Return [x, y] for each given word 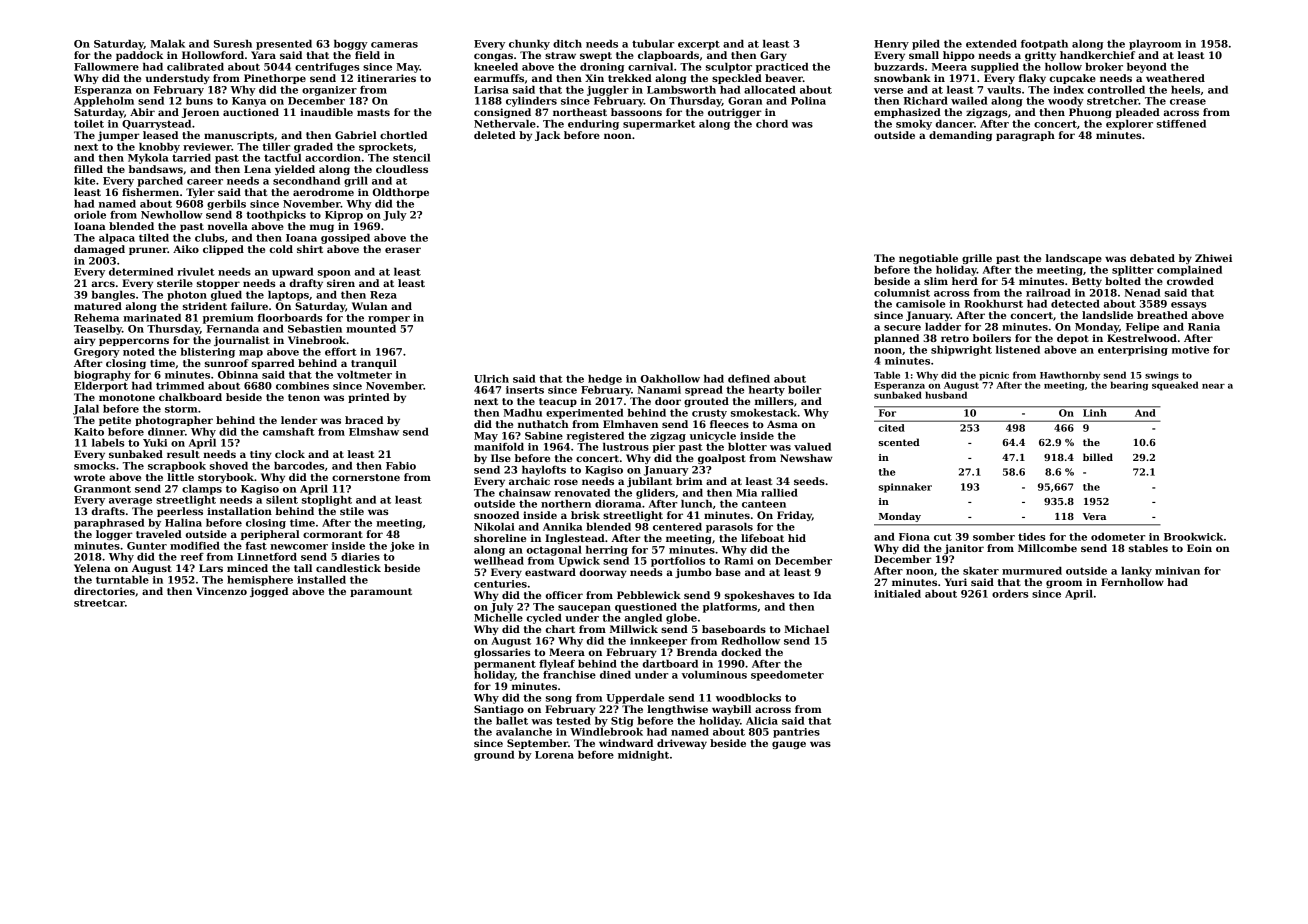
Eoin [1199, 548]
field [367, 55]
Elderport [101, 387]
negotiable [928, 259]
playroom [1155, 45]
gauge [789, 745]
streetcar [99, 603]
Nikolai [494, 527]
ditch [567, 44]
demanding [960, 136]
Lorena [554, 755]
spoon [334, 274]
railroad [1048, 293]
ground [494, 756]
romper [389, 320]
